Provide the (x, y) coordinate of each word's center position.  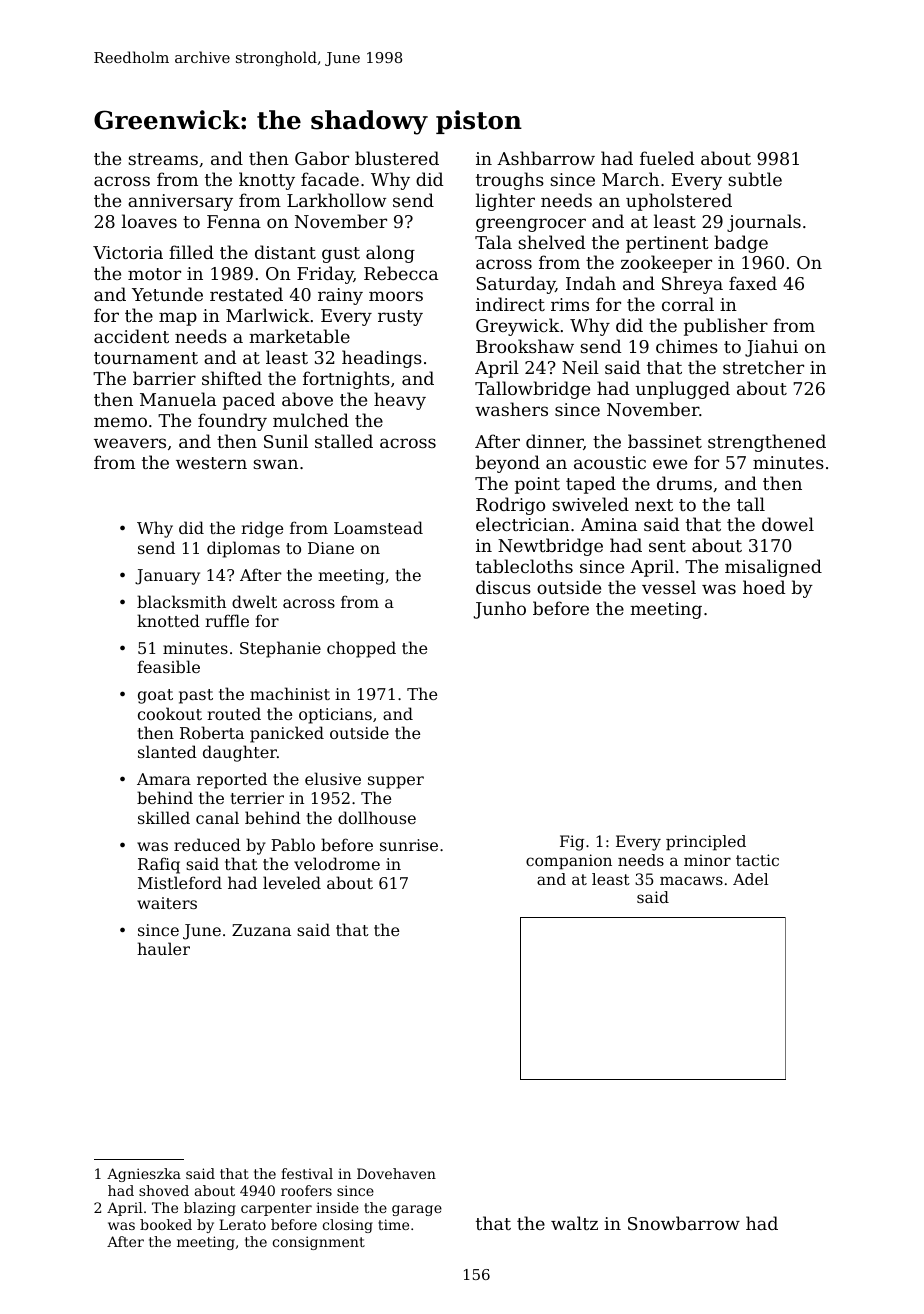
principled (706, 843)
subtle (755, 179)
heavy (400, 401)
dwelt (254, 601)
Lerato (242, 1224)
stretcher (763, 367)
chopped (361, 649)
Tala (493, 242)
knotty (267, 181)
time (393, 1224)
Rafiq (159, 865)
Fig (572, 843)
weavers (130, 443)
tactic (757, 860)
